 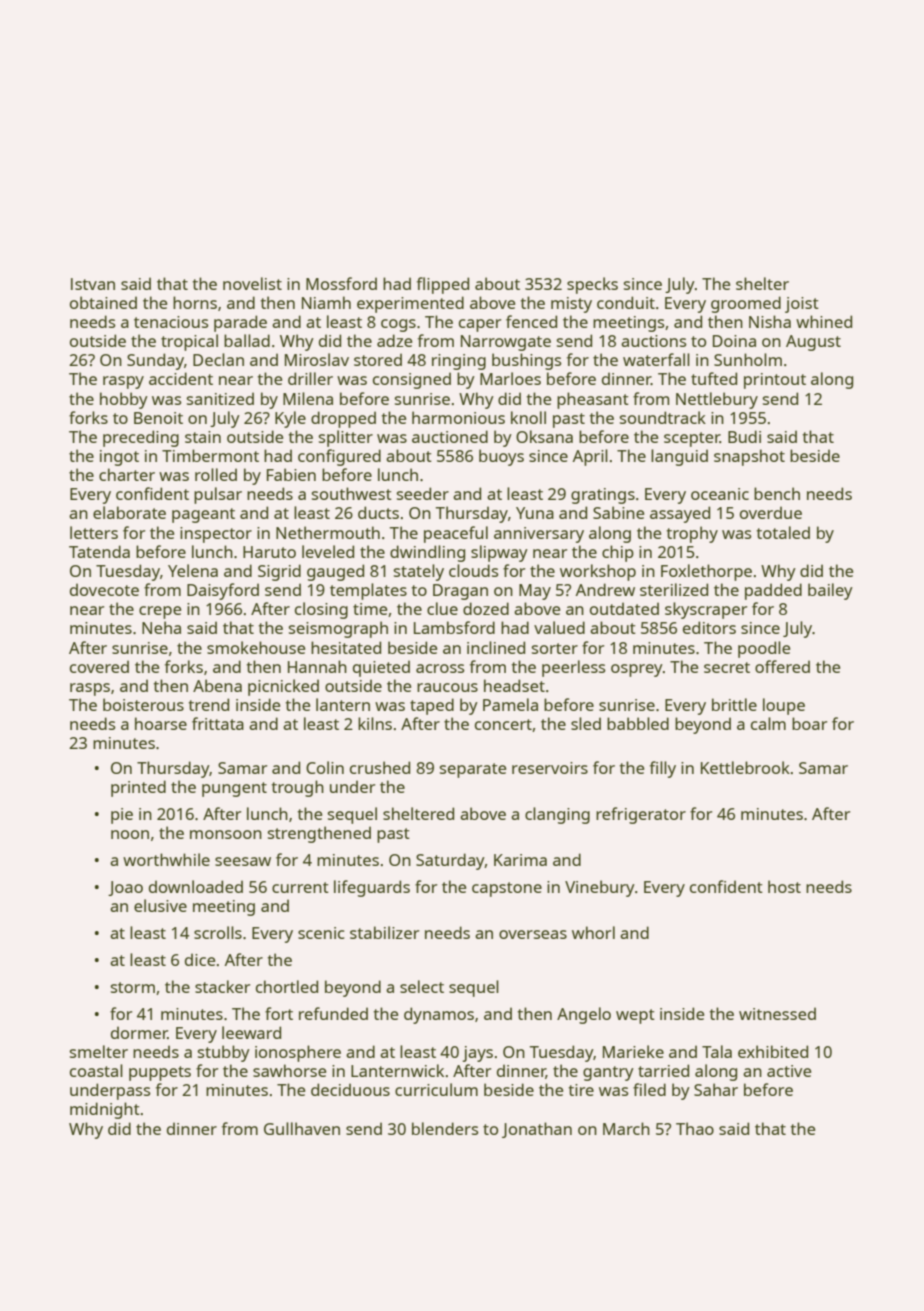 I want to click on seesaw, so click(x=243, y=861).
